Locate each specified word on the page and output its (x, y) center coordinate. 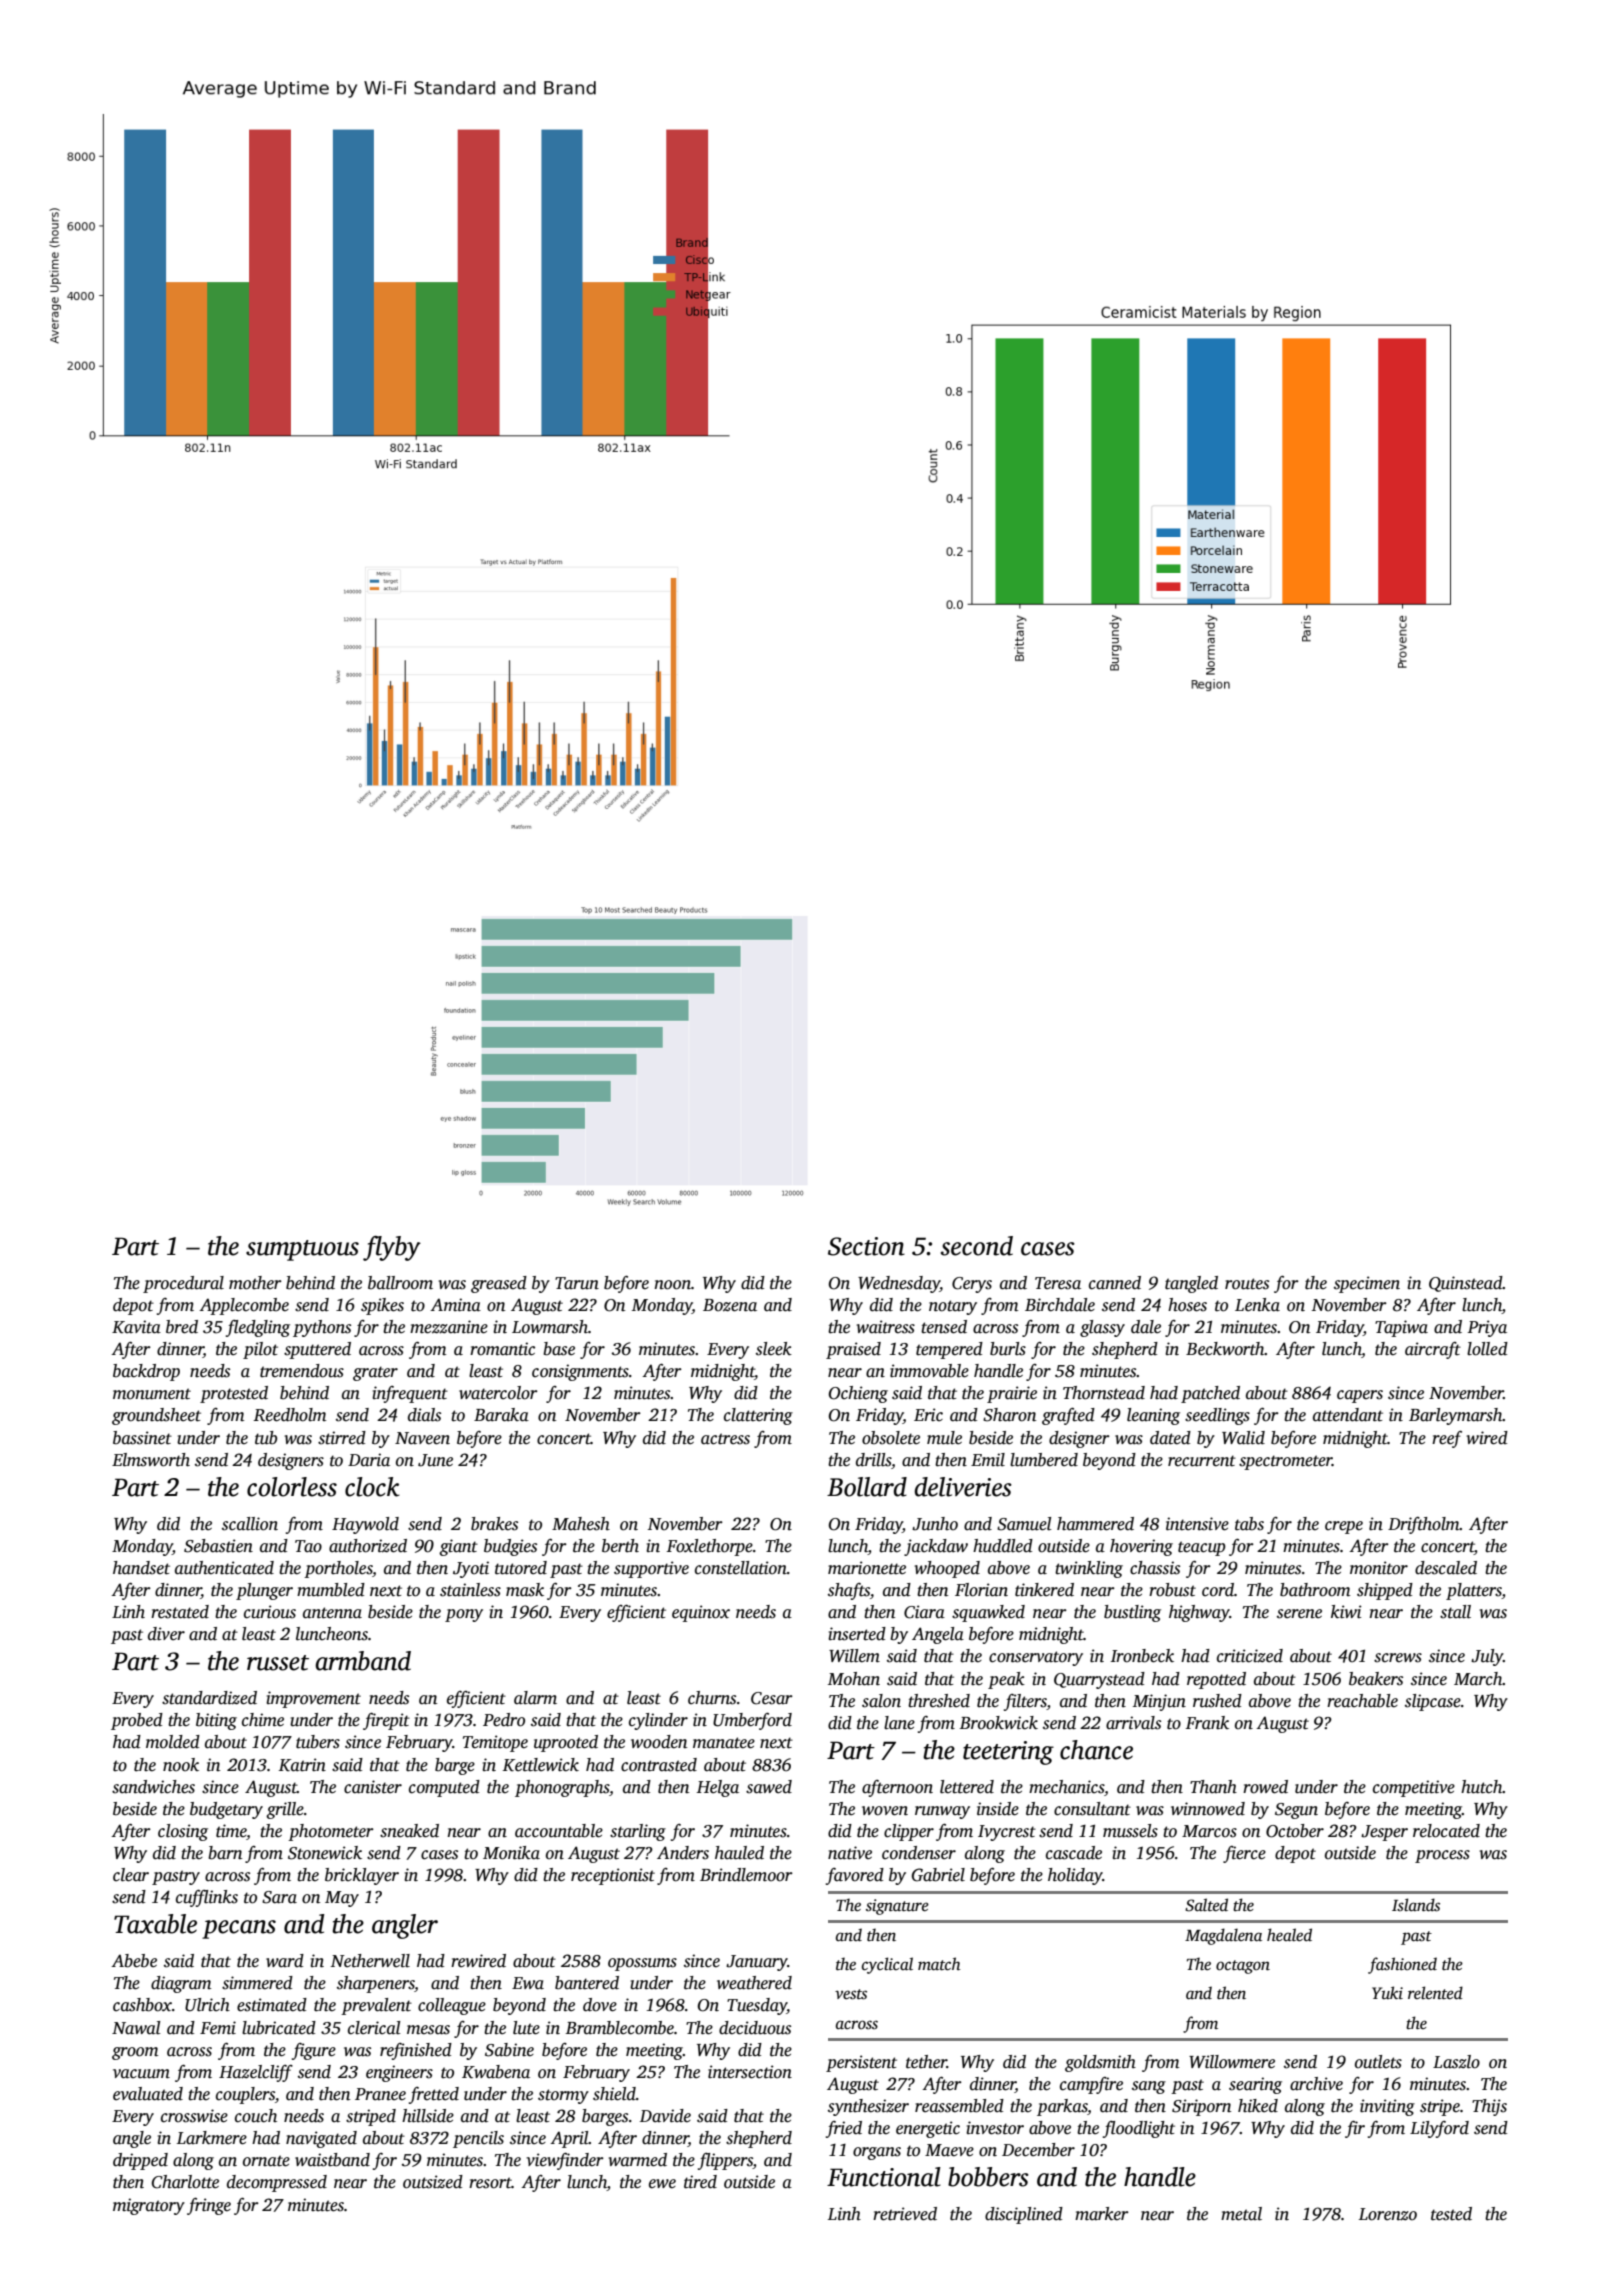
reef (1447, 1439)
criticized (1250, 1656)
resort (490, 2183)
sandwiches (153, 1787)
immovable (929, 1371)
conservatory (1036, 1658)
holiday (1075, 1876)
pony (464, 1615)
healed (1289, 1934)
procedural (183, 1284)
